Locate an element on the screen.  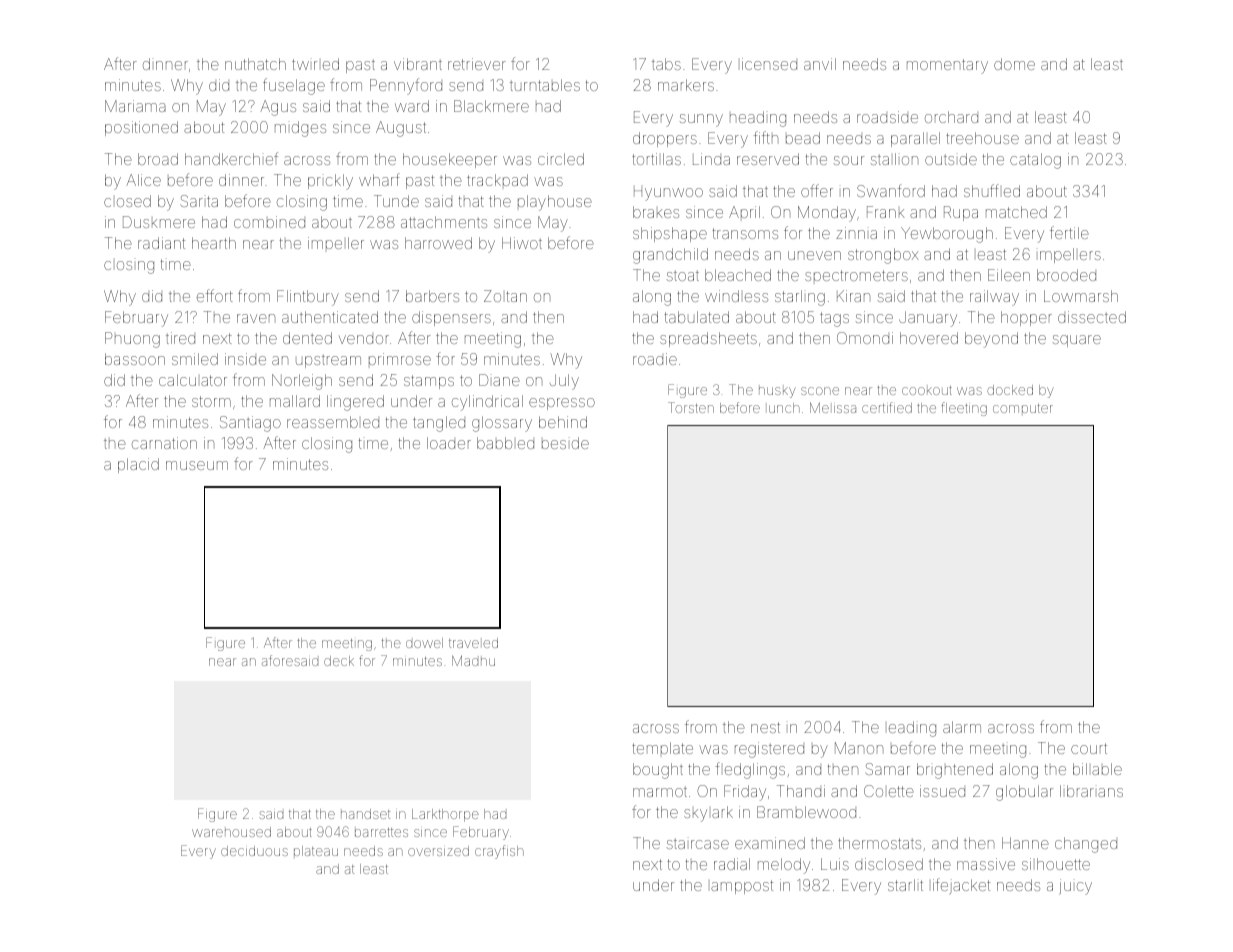
deciduous is located at coordinates (254, 851).
